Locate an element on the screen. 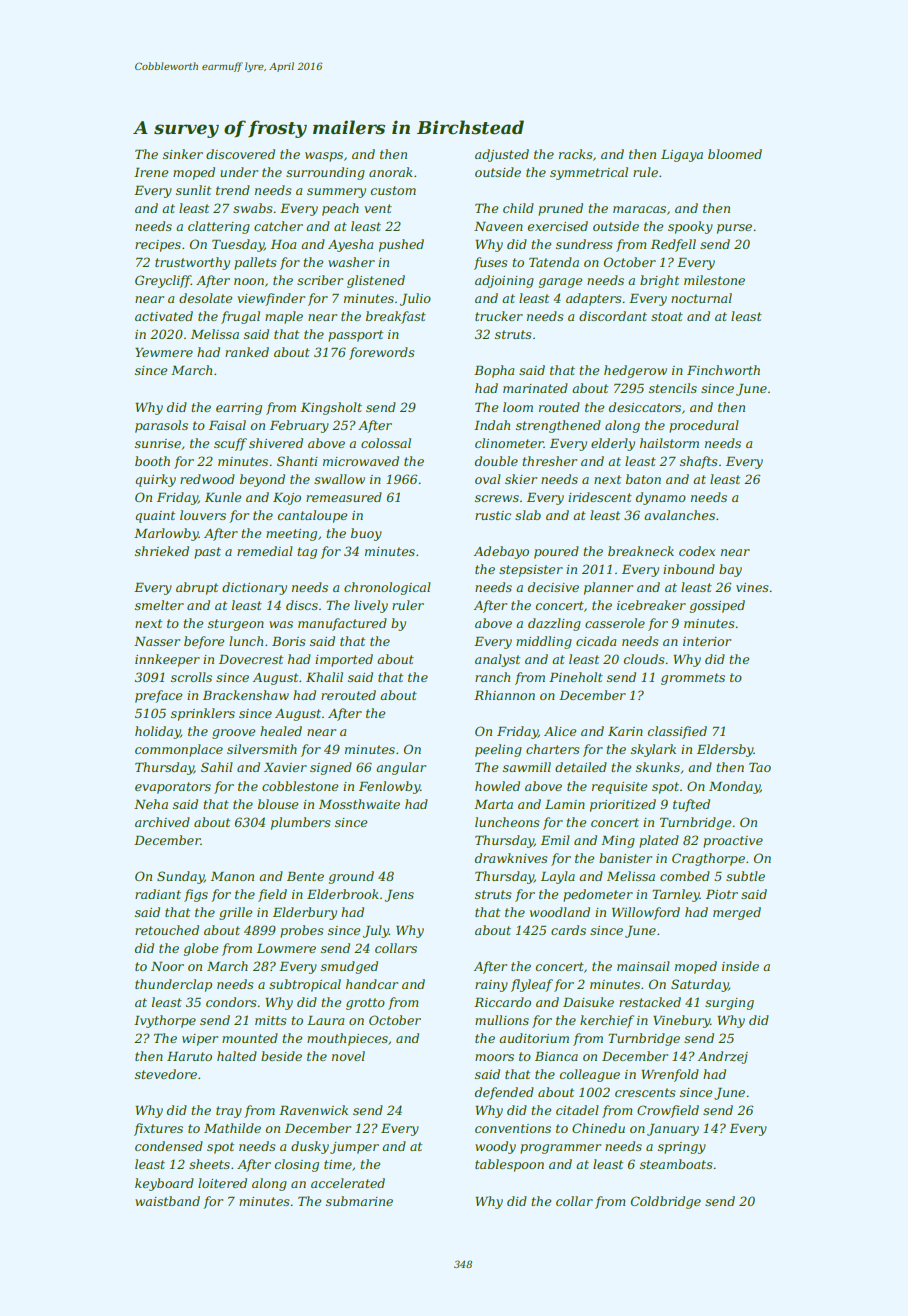 The width and height of the screenshot is (908, 1316). condensed is located at coordinates (169, 1146).
